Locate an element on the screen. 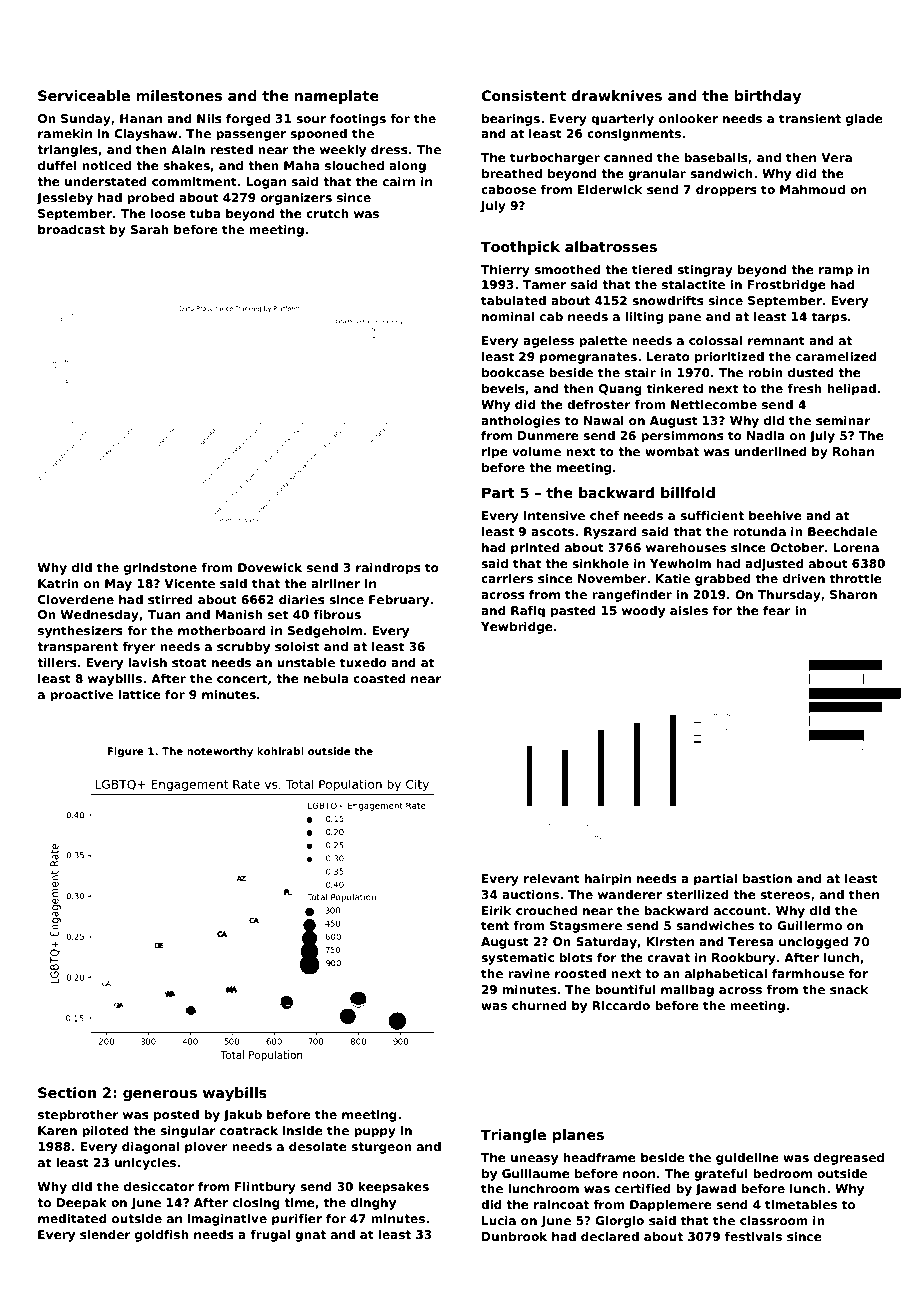 This screenshot has height=1308, width=924. bevels is located at coordinates (503, 388).
